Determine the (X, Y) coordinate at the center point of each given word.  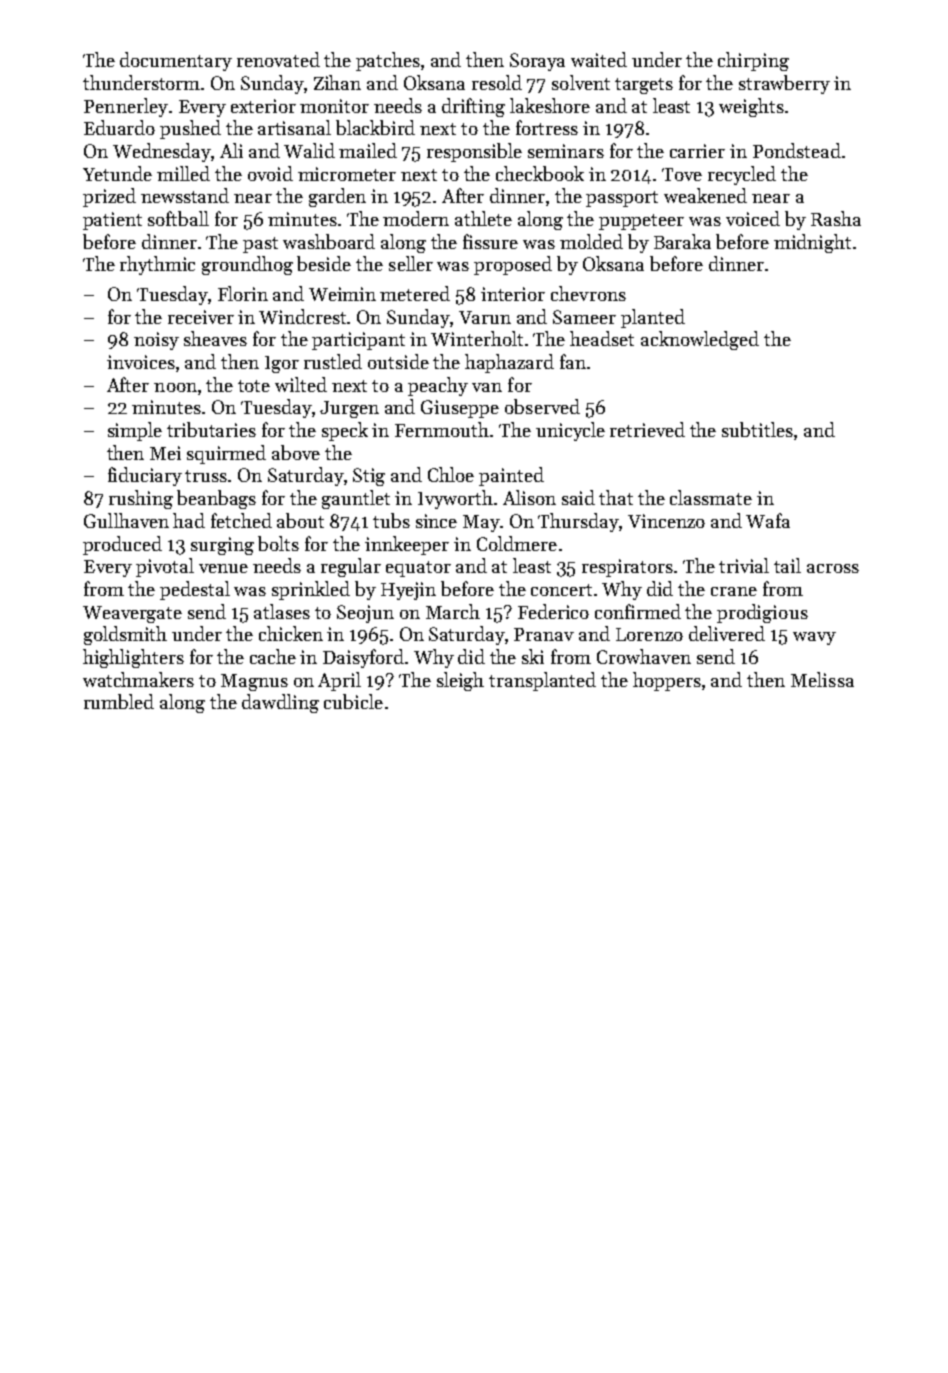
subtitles (757, 429)
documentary (176, 61)
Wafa (768, 520)
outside (398, 361)
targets (644, 86)
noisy (156, 341)
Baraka (682, 241)
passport (622, 199)
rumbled (119, 701)
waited (599, 59)
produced (122, 545)
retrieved (647, 429)
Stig (369, 477)
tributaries (211, 429)
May (481, 523)
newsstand (185, 195)
